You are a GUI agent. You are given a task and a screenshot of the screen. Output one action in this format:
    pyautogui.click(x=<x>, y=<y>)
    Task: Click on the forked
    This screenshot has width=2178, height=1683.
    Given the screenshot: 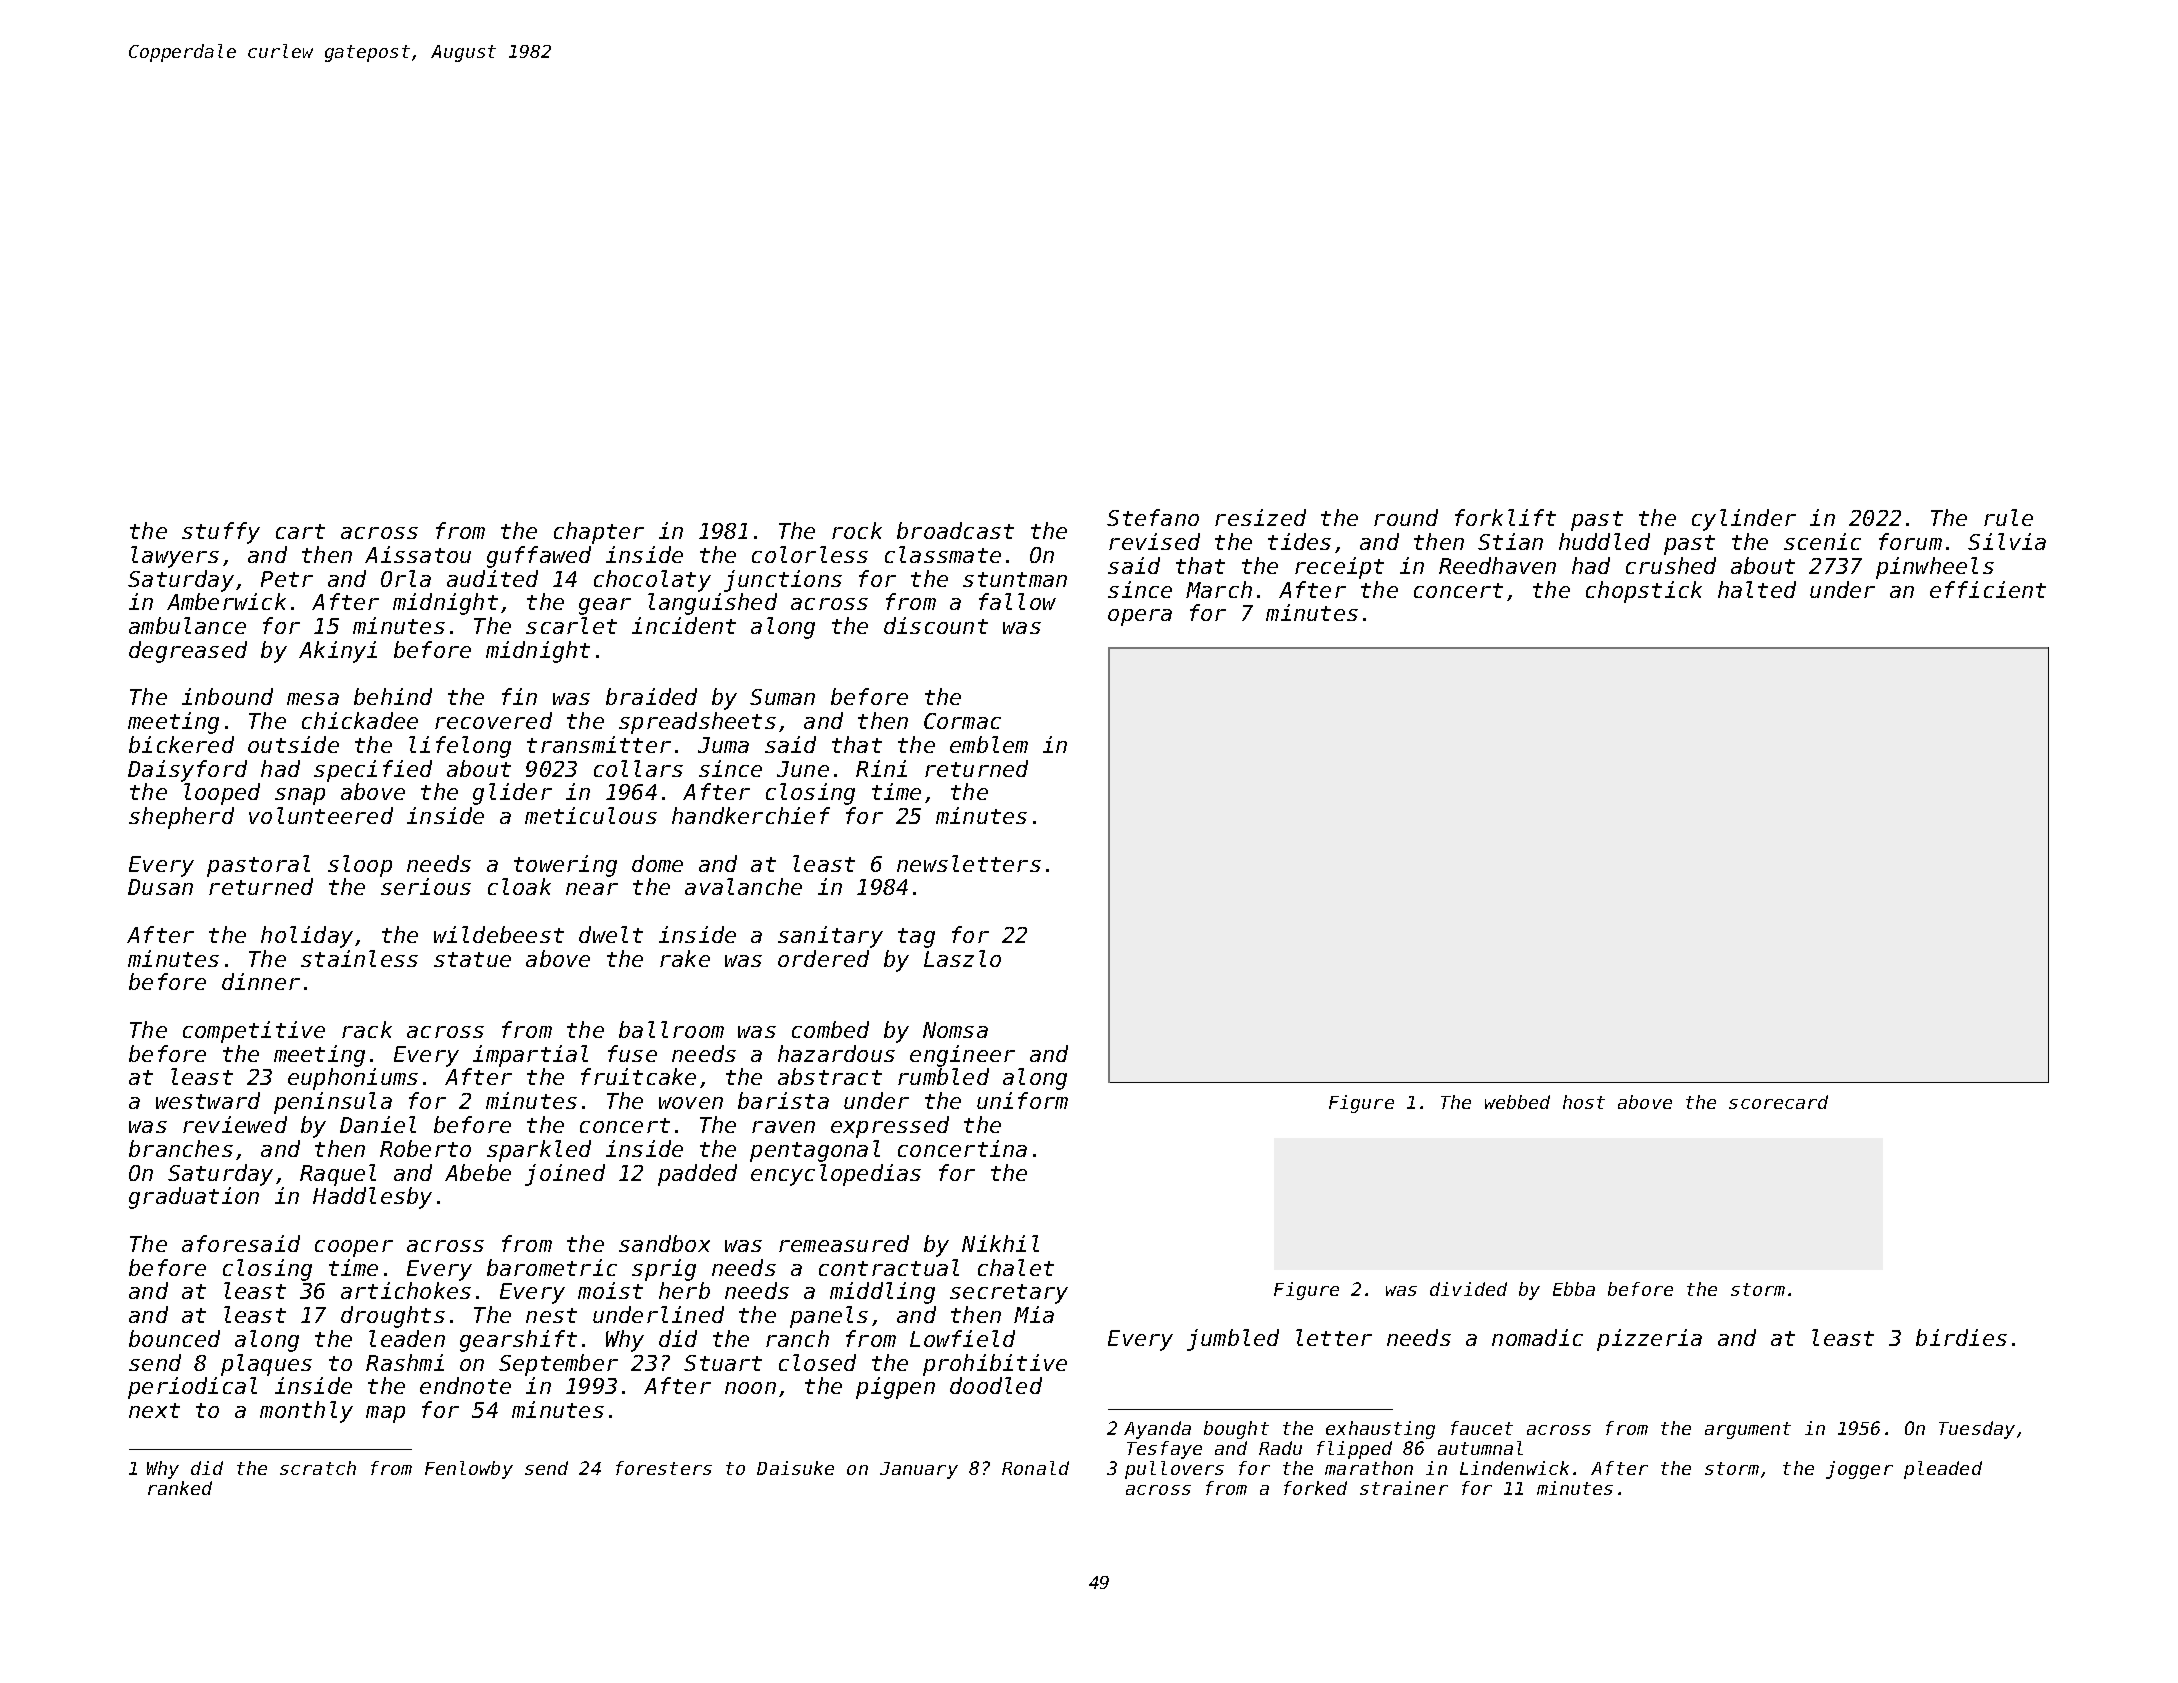 What is the action you would take?
    pyautogui.click(x=1315, y=1488)
